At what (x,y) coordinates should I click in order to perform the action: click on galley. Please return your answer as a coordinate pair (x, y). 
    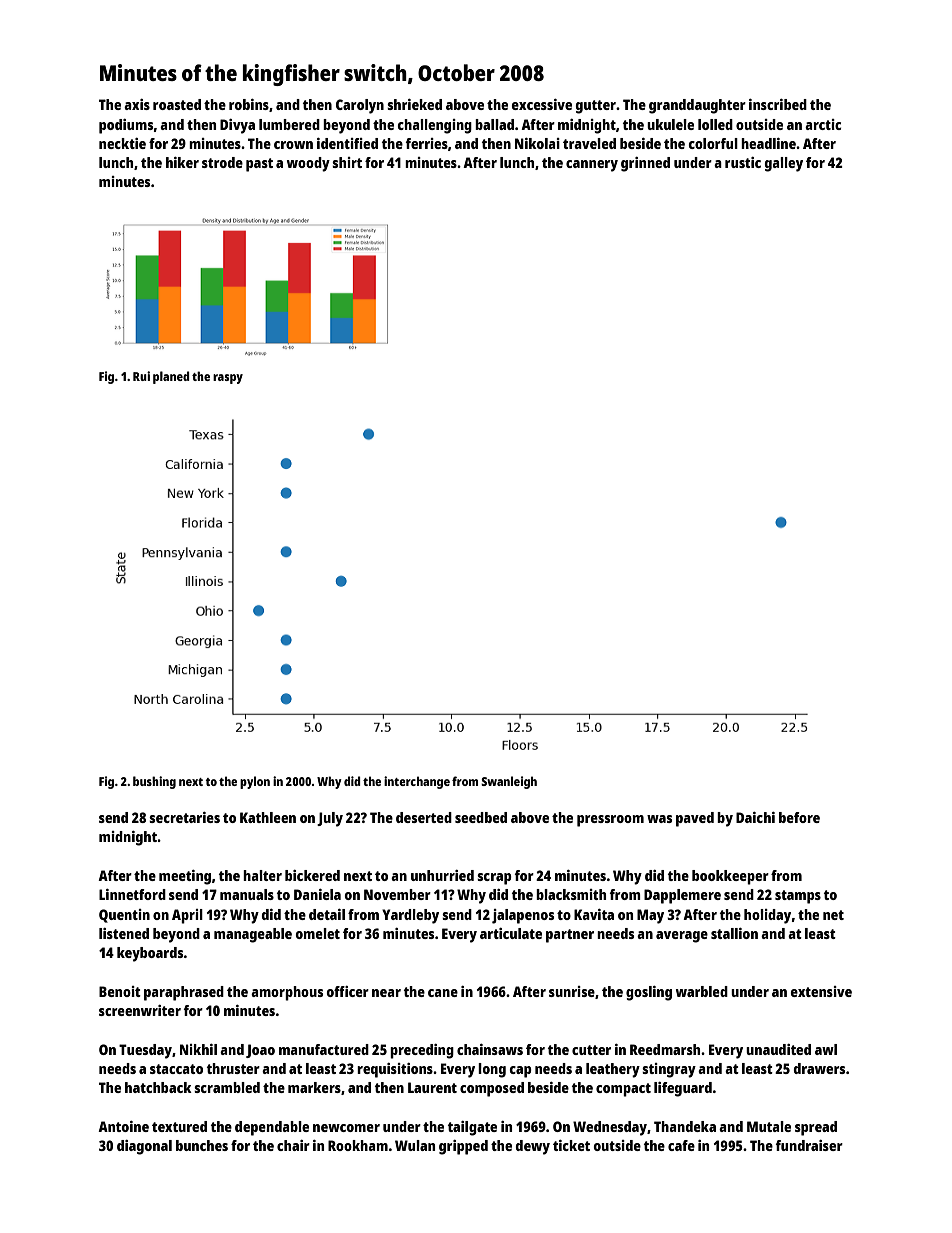
    Looking at the image, I should click on (784, 164).
